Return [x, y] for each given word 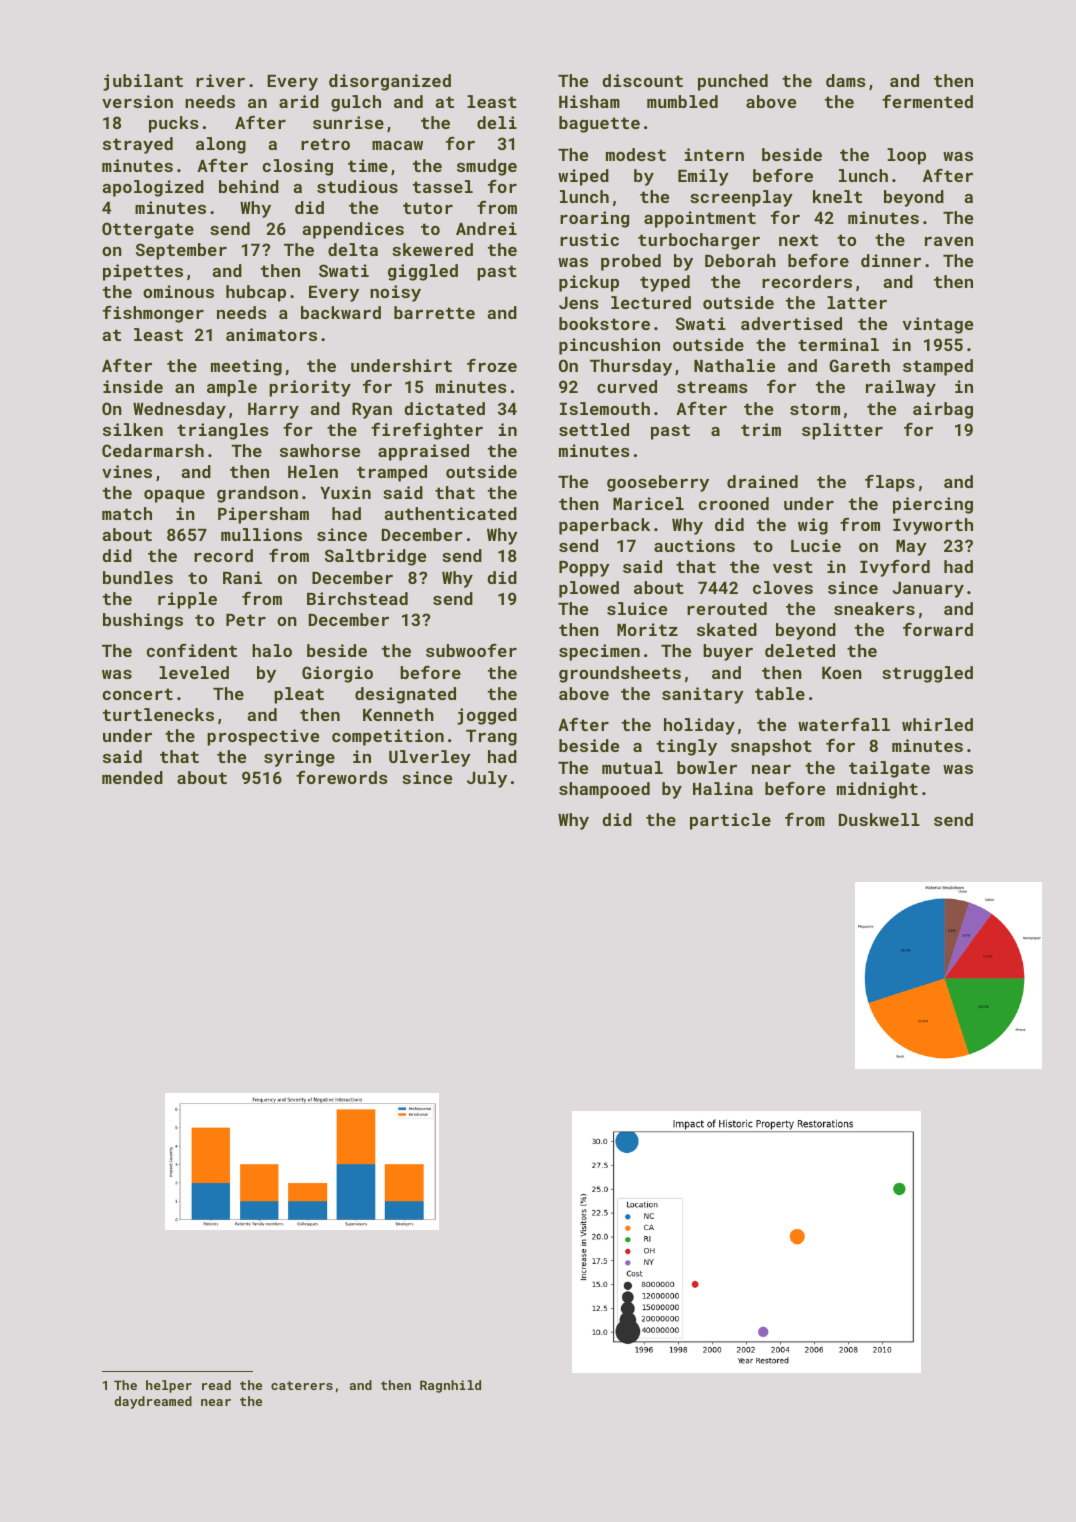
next [798, 240]
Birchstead [357, 598]
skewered [432, 249]
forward [938, 629]
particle [730, 821]
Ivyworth [933, 526]
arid [299, 101]
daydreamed [153, 1402]
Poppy [584, 569]
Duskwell [879, 819]
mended [132, 777]
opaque [174, 496]
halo [272, 650]
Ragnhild [450, 1386]
